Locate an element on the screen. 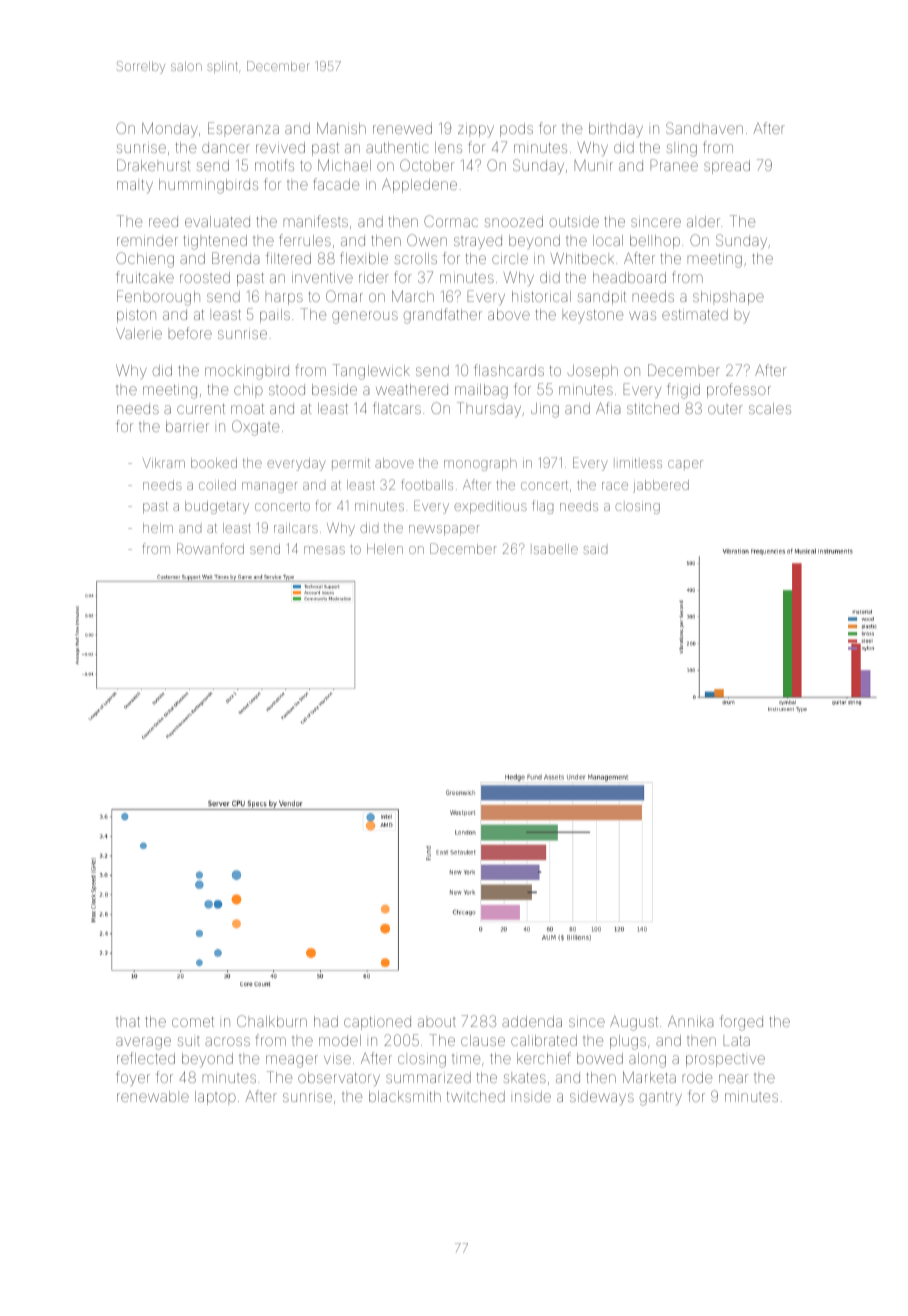  bellhop is located at coordinates (655, 242).
